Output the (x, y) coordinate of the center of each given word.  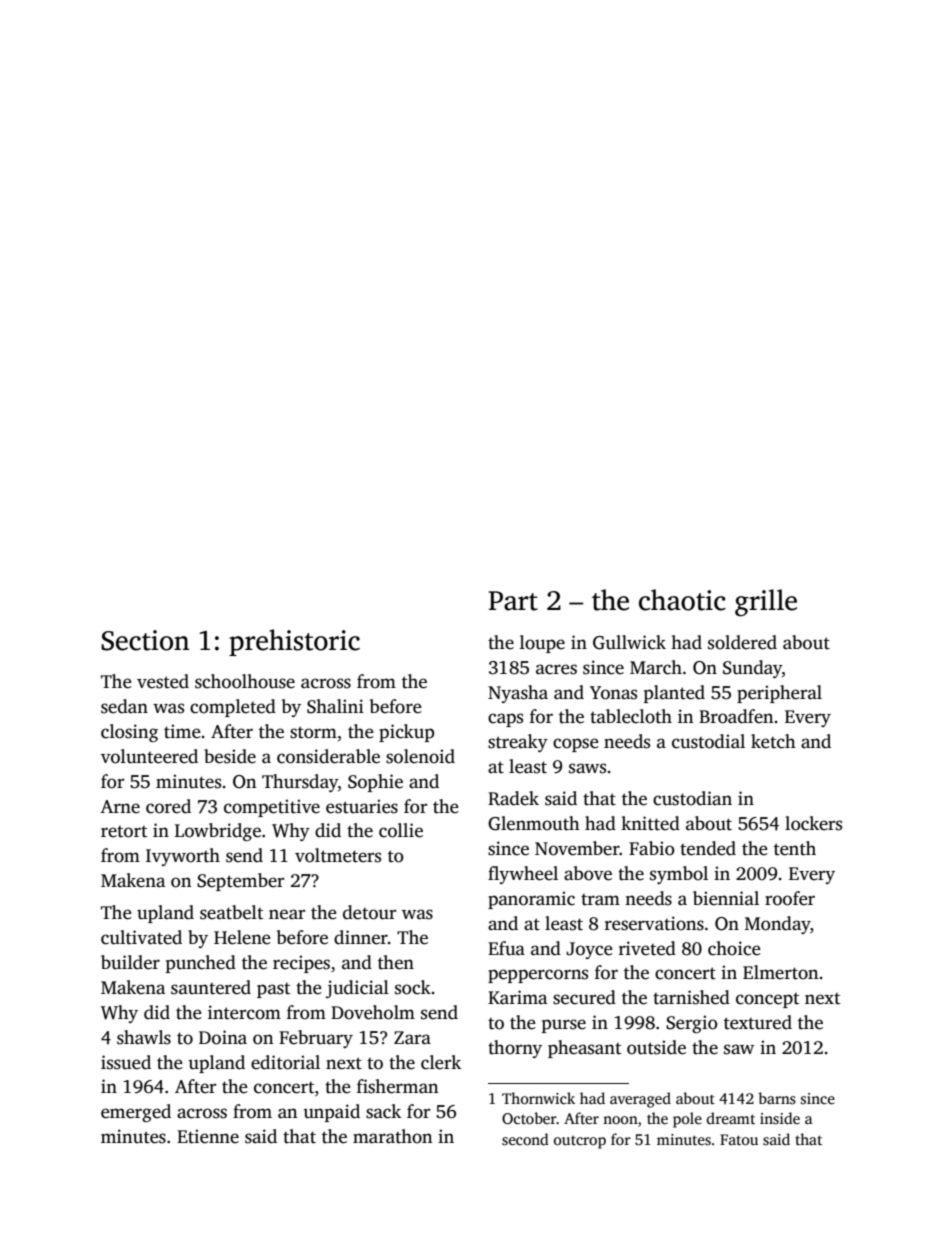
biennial (726, 898)
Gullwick (629, 642)
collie (401, 830)
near (287, 914)
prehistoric (294, 642)
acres (556, 669)
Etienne (208, 1136)
